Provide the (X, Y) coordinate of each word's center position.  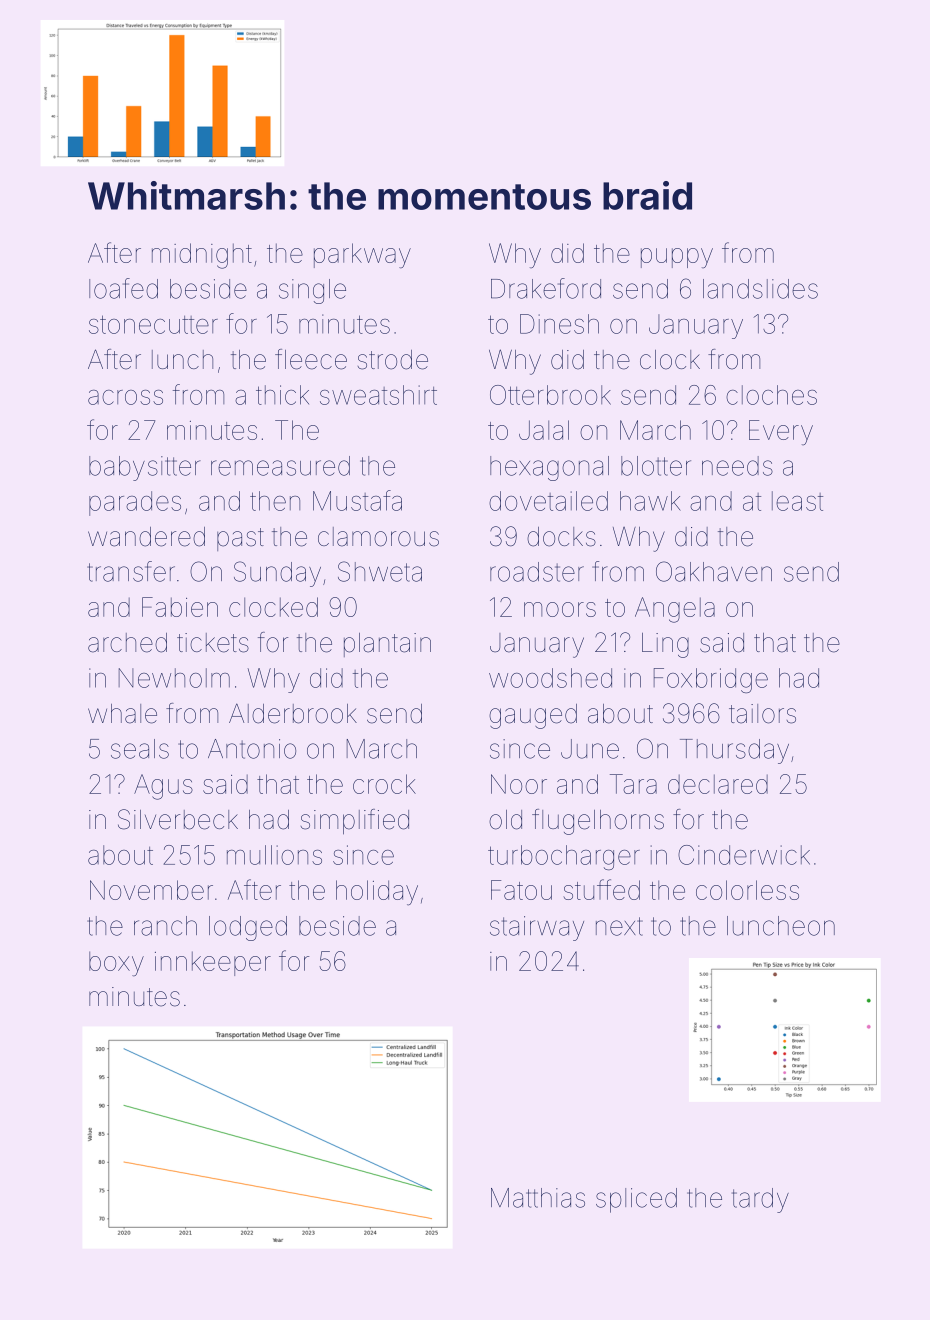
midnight (202, 256)
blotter (656, 466)
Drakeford (546, 288)
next (619, 926)
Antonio (252, 749)
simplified (355, 822)
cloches (771, 395)
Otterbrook (550, 395)
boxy (116, 963)
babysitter (145, 468)
